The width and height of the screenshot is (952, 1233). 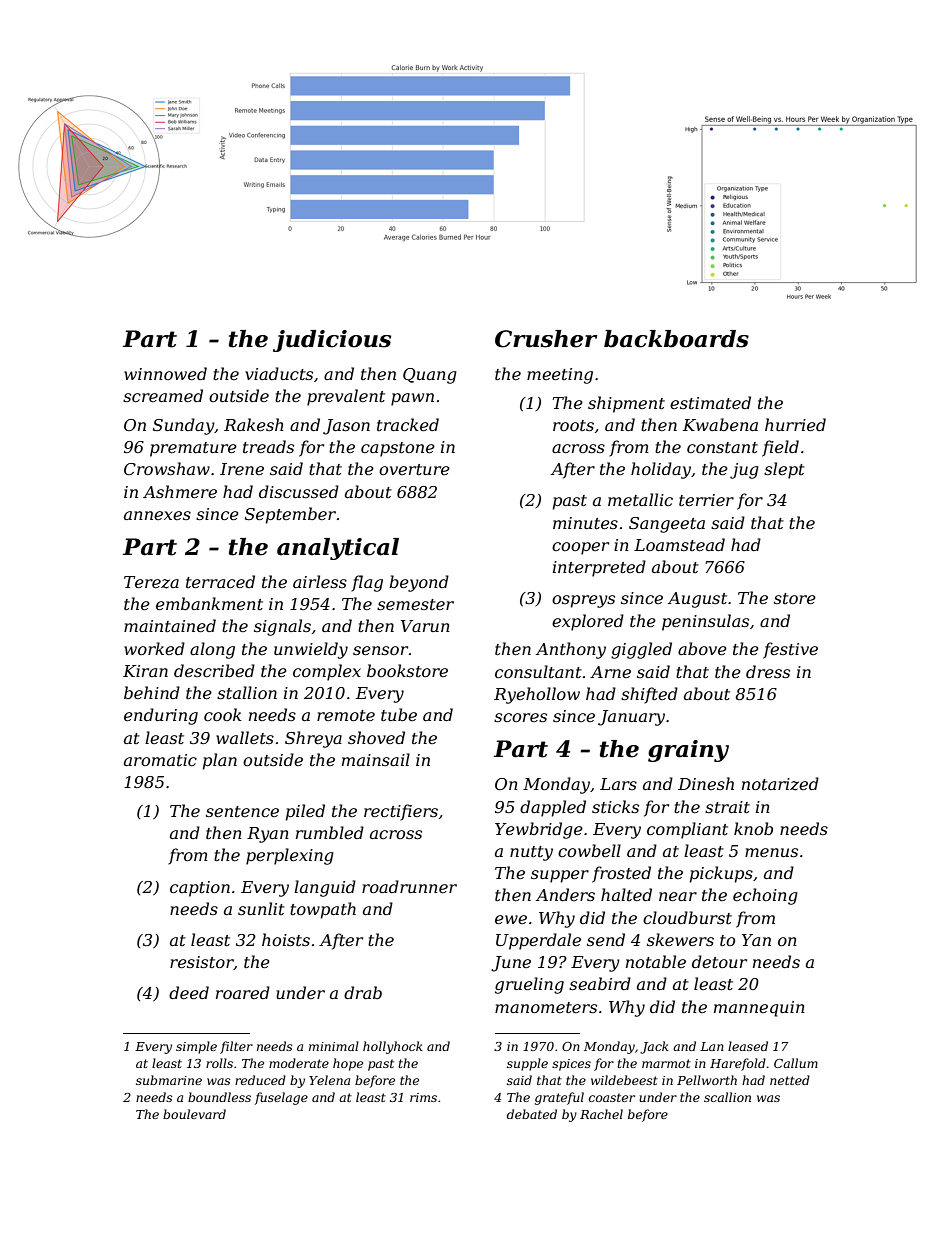 I want to click on minimal, so click(x=334, y=1046).
